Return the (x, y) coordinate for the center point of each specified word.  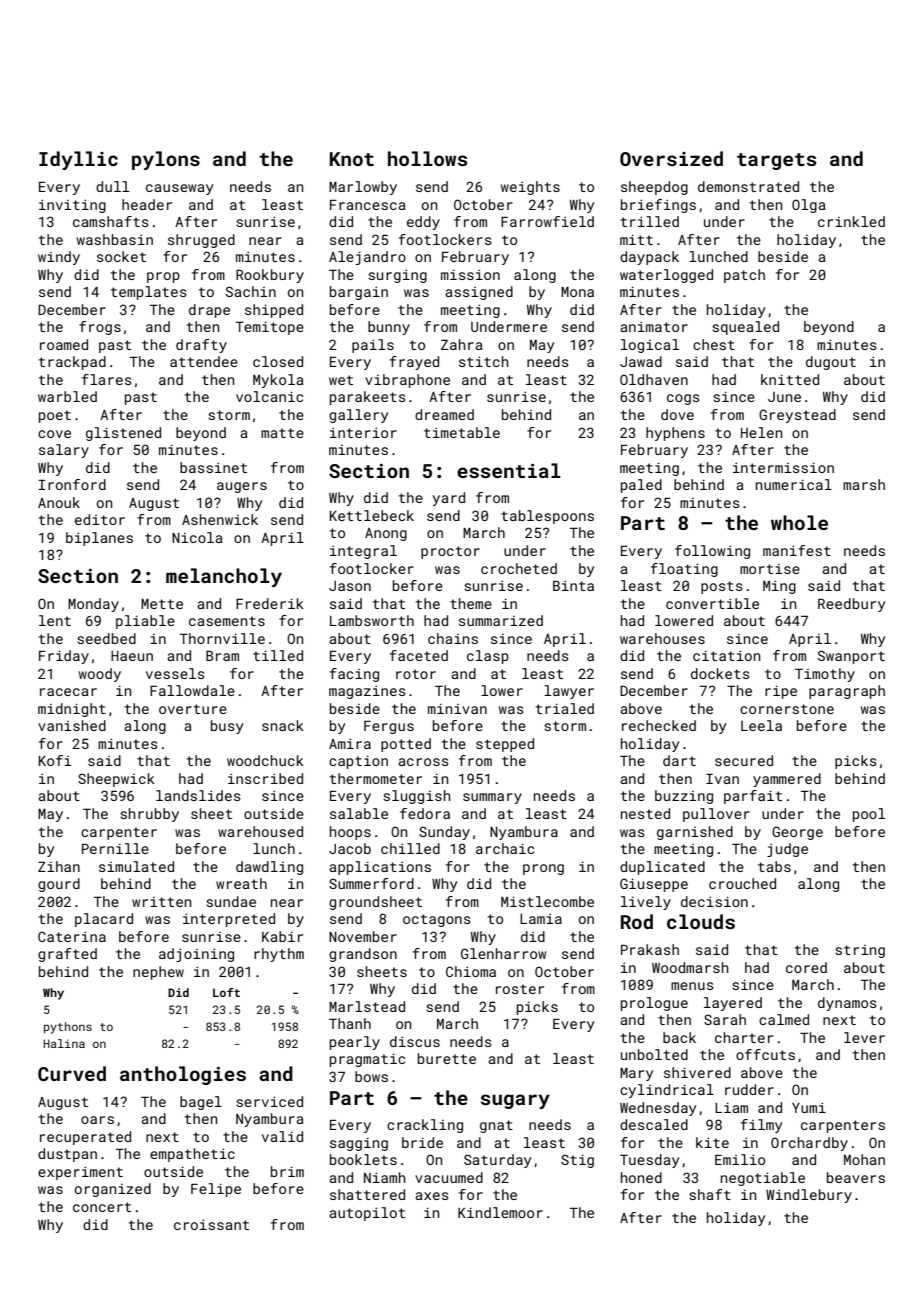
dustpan (67, 1155)
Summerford (371, 883)
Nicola (197, 537)
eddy (423, 223)
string (860, 951)
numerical (794, 484)
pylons (166, 160)
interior (363, 432)
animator (654, 326)
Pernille (115, 848)
